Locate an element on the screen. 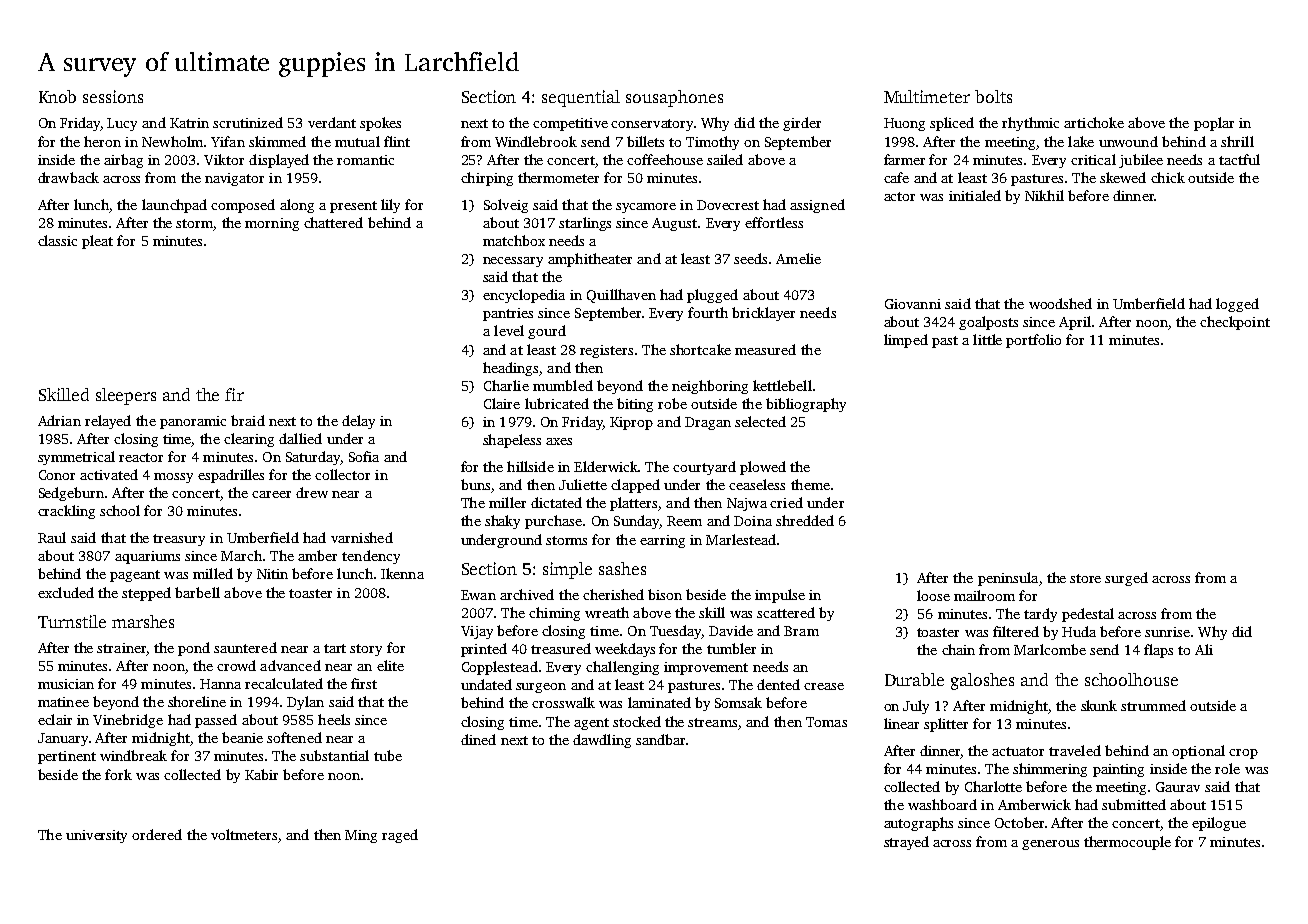 The width and height of the screenshot is (1308, 924). sessions is located at coordinates (113, 96).
